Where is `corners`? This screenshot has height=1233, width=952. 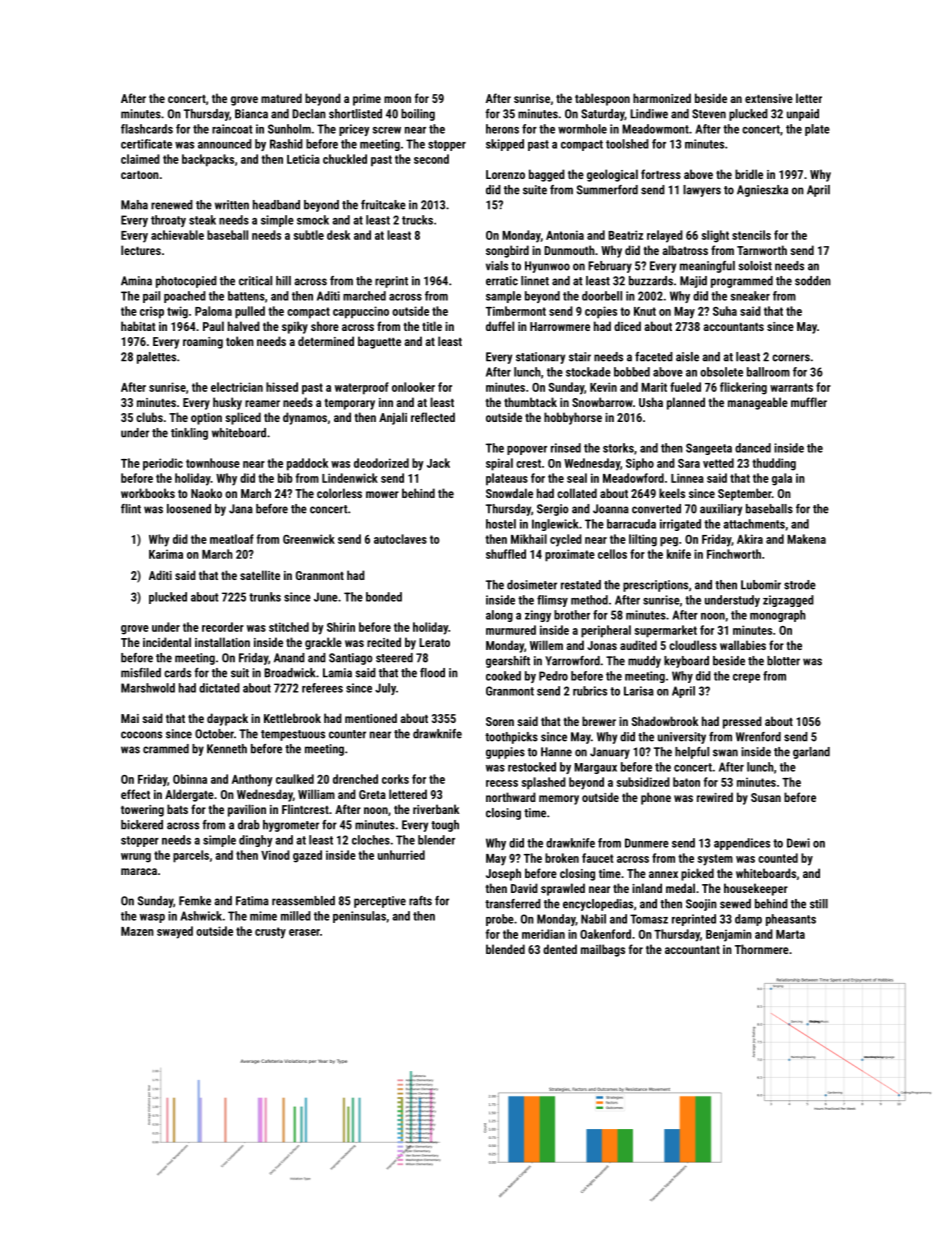 corners is located at coordinates (791, 358).
